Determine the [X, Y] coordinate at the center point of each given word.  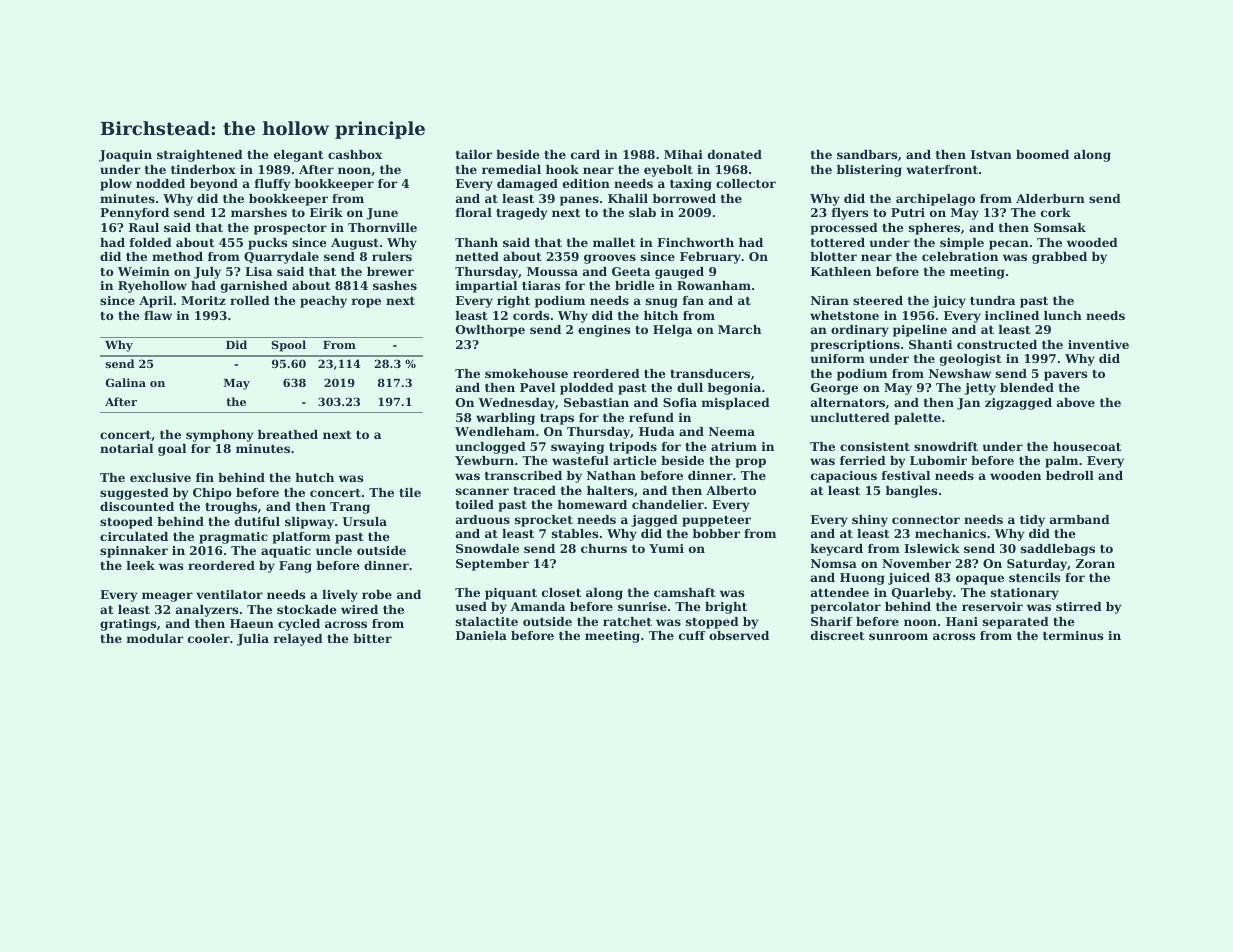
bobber [716, 533]
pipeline [920, 331]
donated [735, 154]
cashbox [355, 154]
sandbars [867, 154]
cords [531, 315]
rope [366, 303]
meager [167, 597]
